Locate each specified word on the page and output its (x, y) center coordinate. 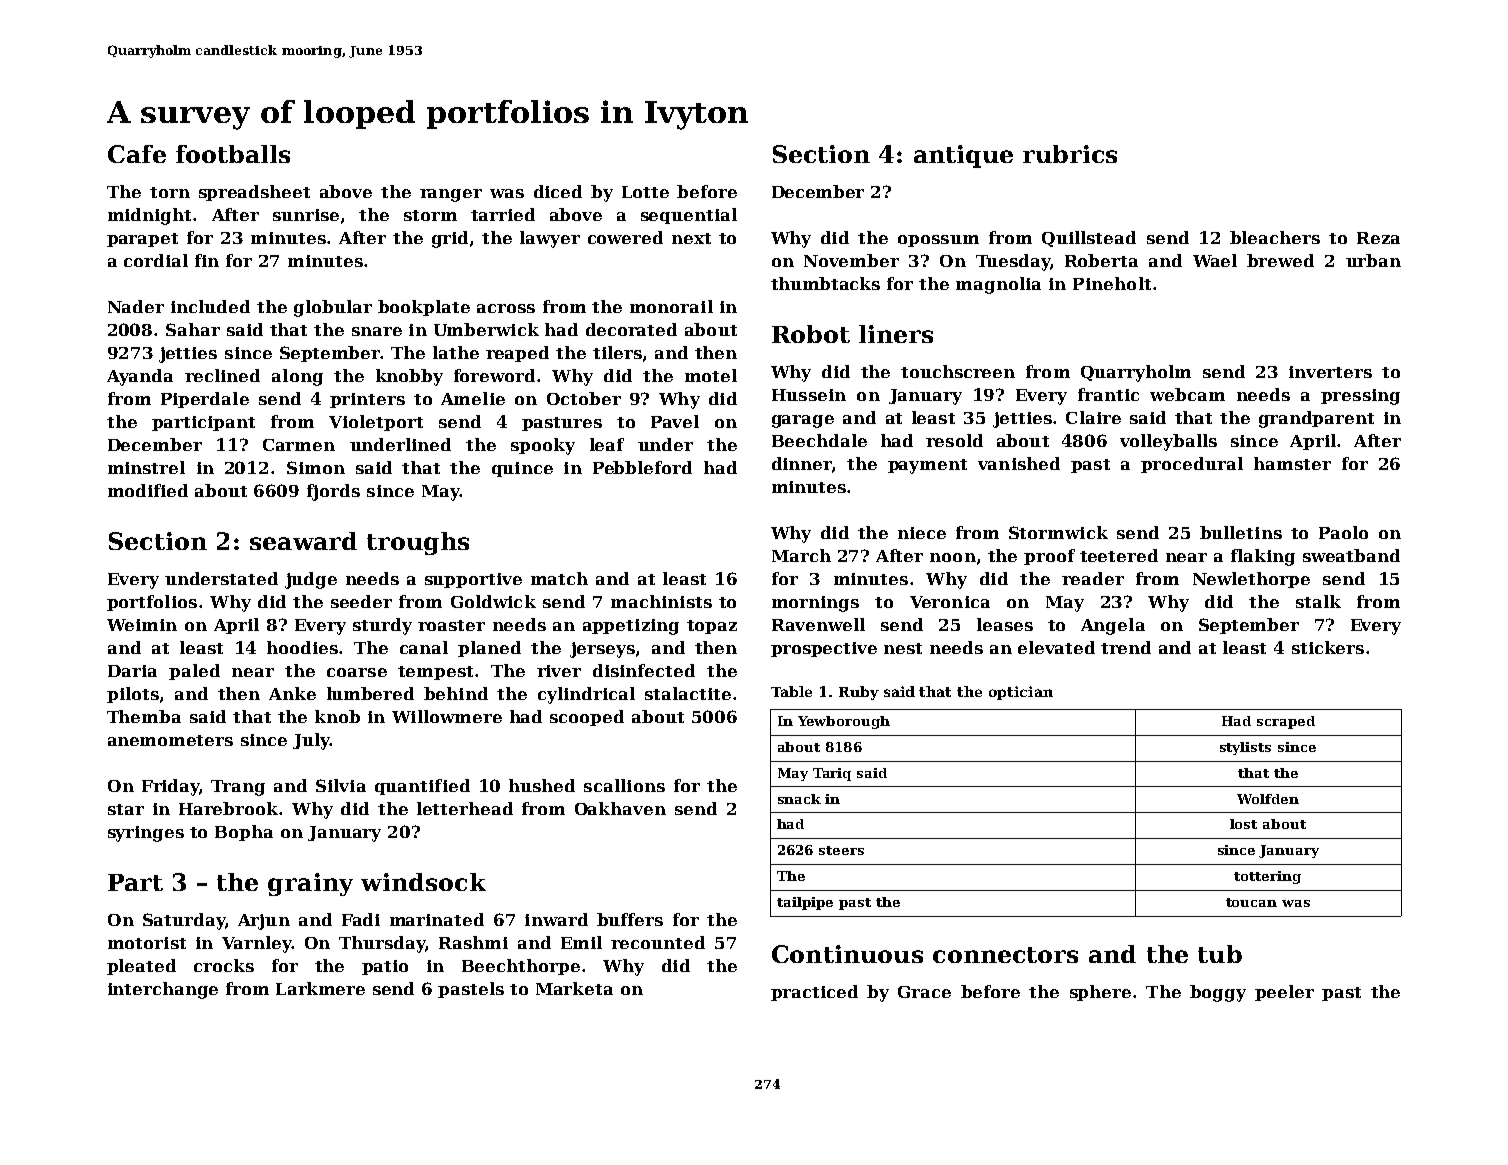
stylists (1245, 748)
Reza (1378, 238)
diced (558, 191)
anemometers (170, 740)
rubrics (1070, 154)
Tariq (832, 774)
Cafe (137, 154)
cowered (625, 237)
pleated (141, 967)
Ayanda (140, 377)
